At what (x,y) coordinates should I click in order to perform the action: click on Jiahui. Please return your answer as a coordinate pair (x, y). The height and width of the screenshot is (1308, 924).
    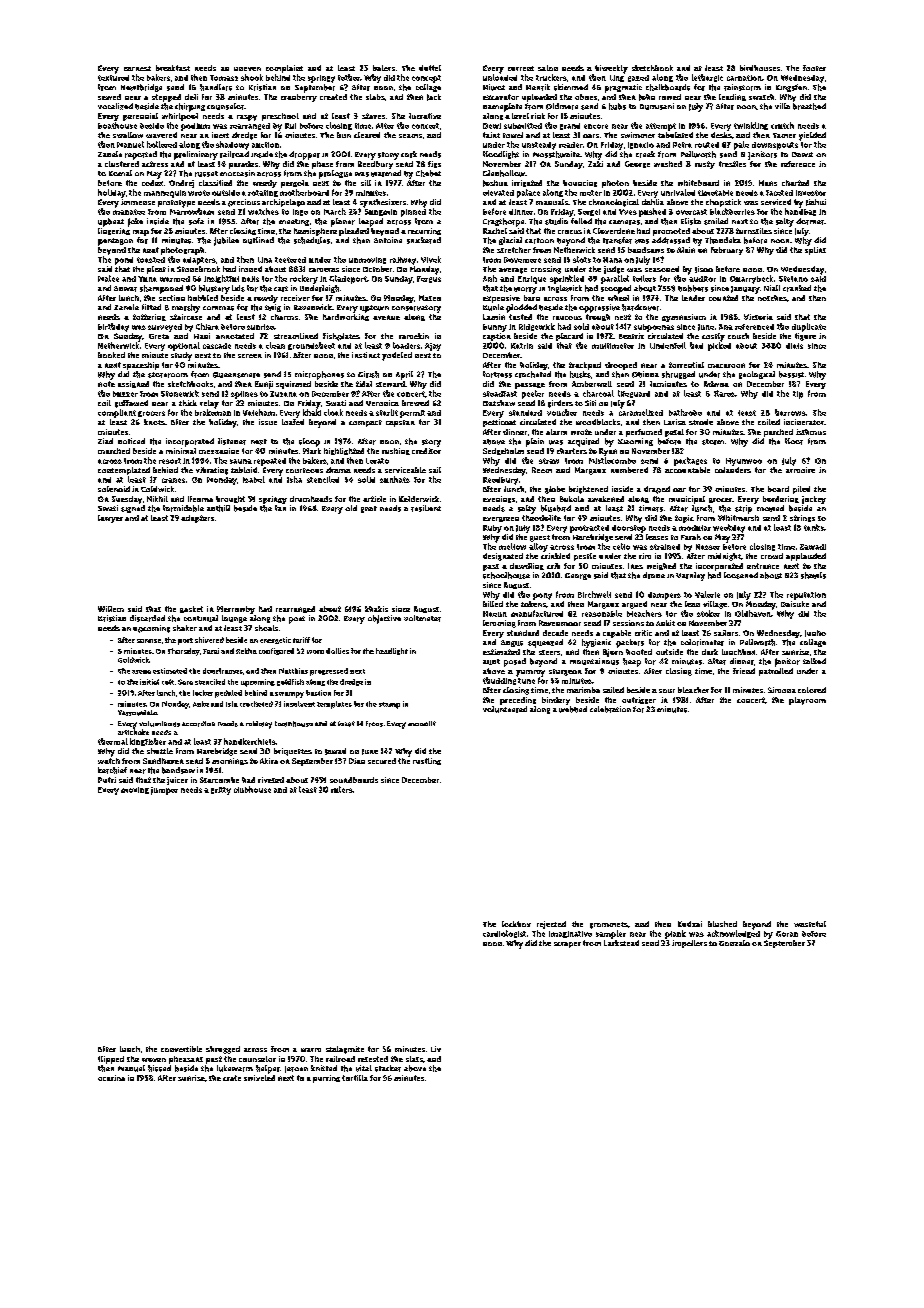
    Looking at the image, I should click on (816, 202).
